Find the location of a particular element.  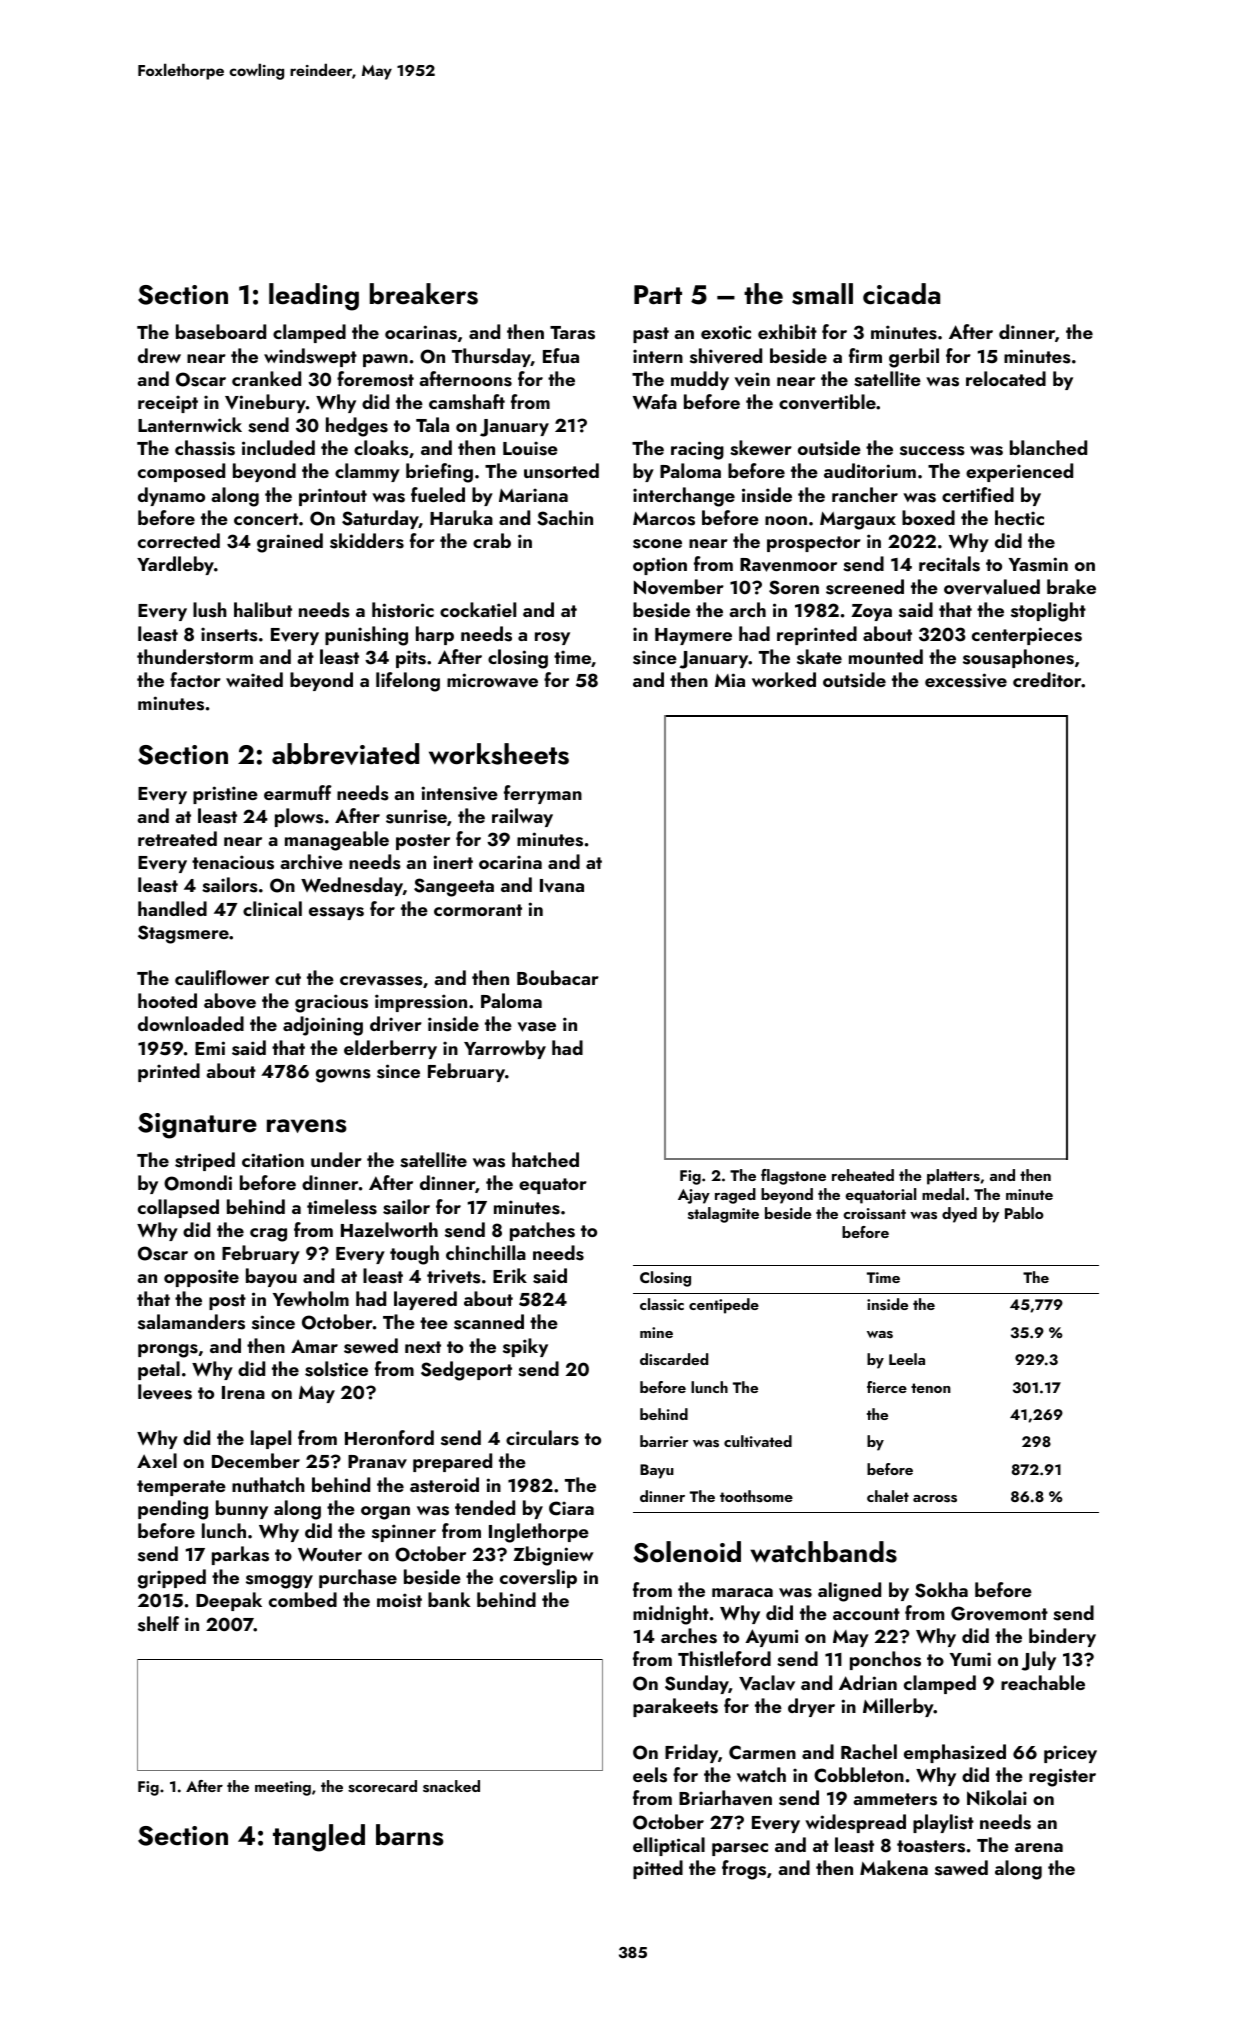

cicada is located at coordinates (901, 294).
